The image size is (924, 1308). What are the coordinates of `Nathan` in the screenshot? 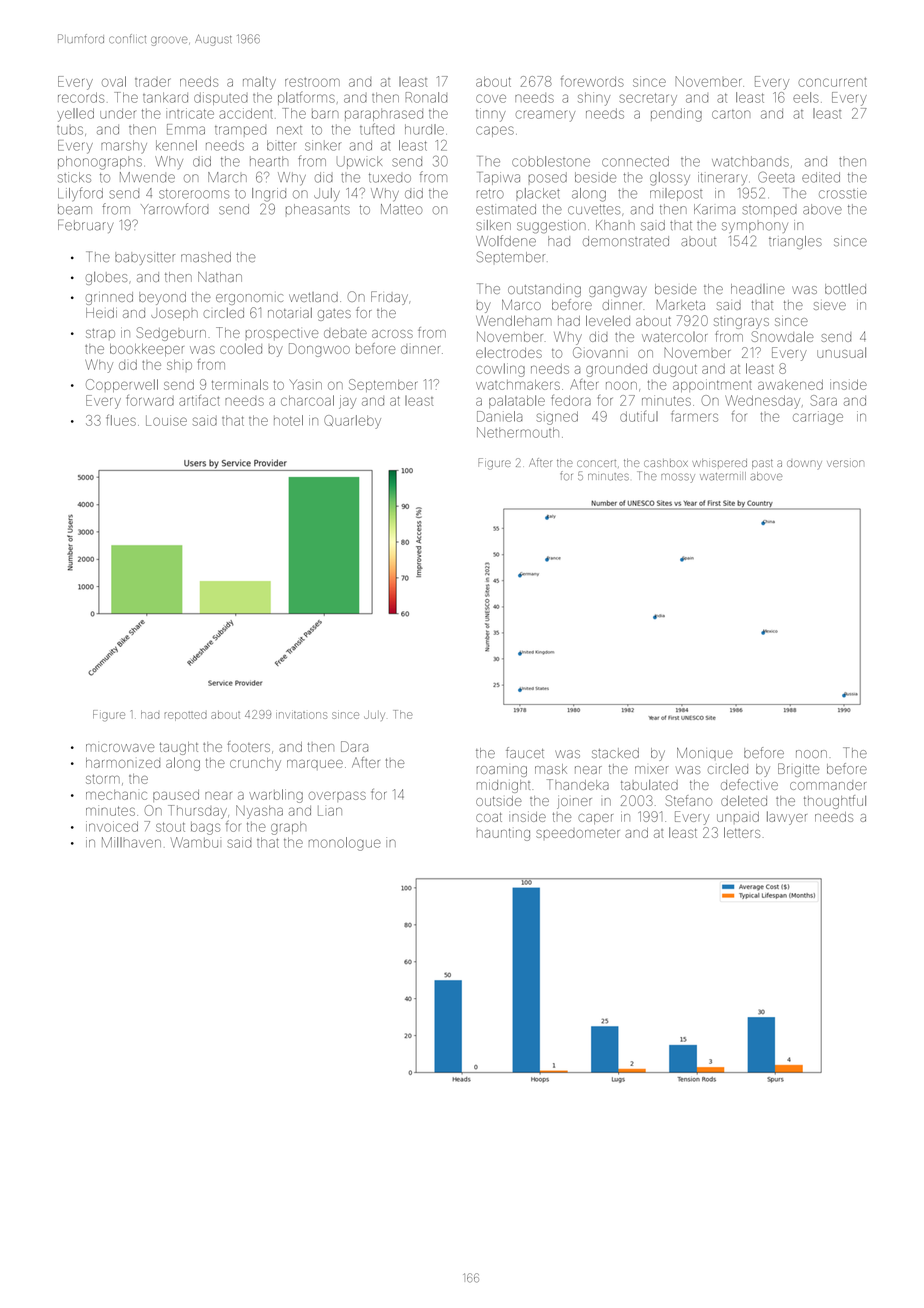 It's located at (220, 277).
